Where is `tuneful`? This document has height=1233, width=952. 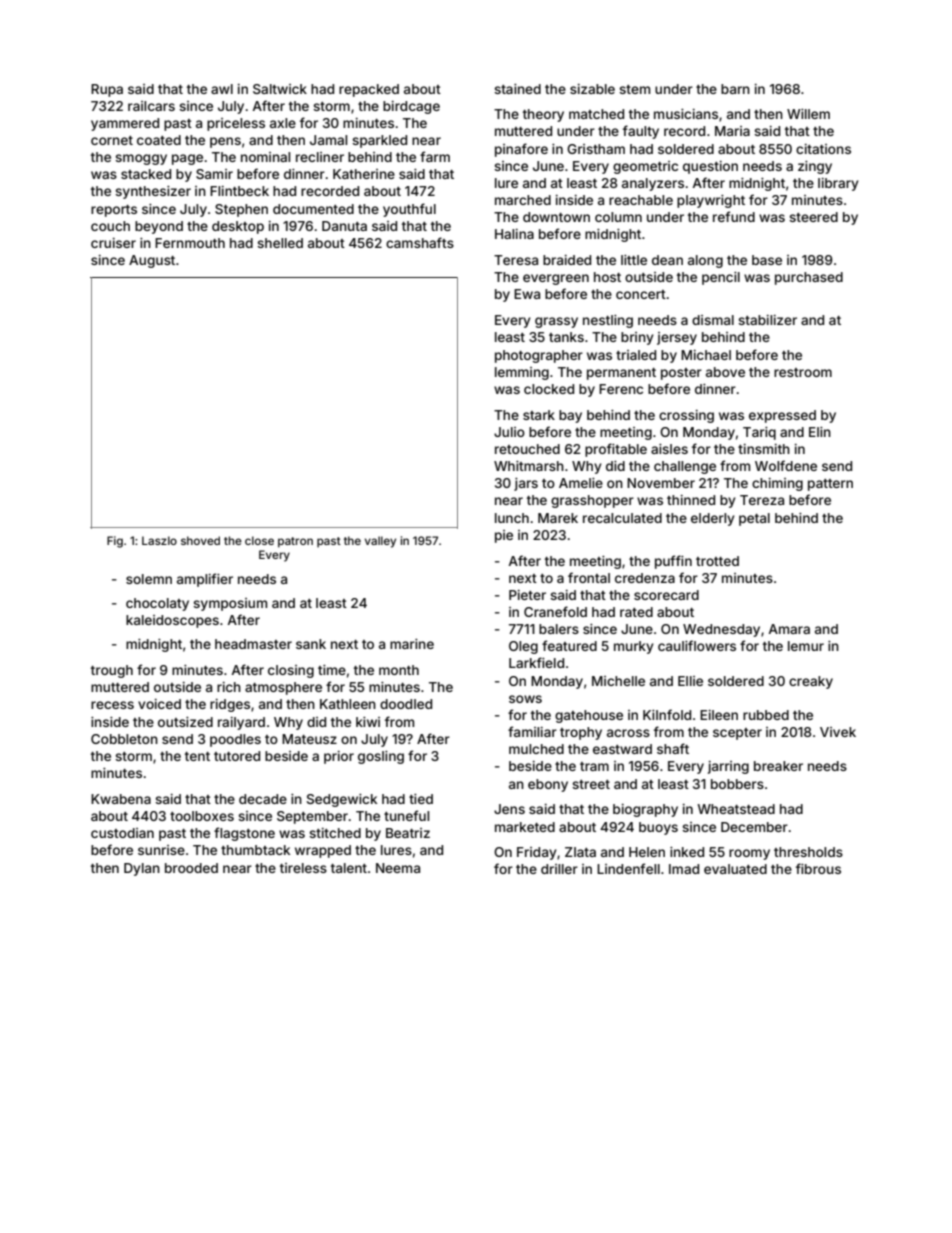
tuneful is located at coordinates (406, 815).
